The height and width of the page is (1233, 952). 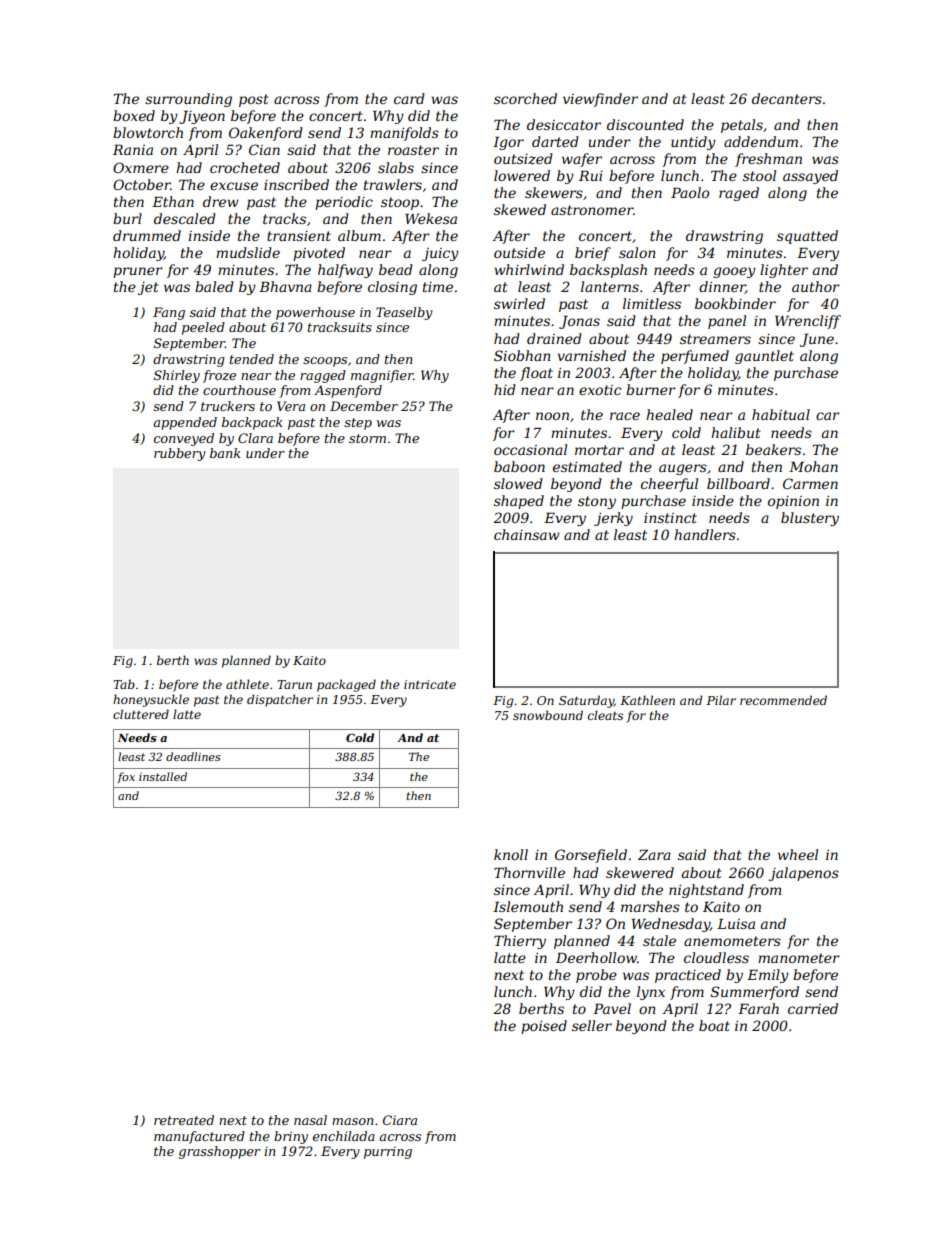 I want to click on rubbery, so click(x=180, y=454).
